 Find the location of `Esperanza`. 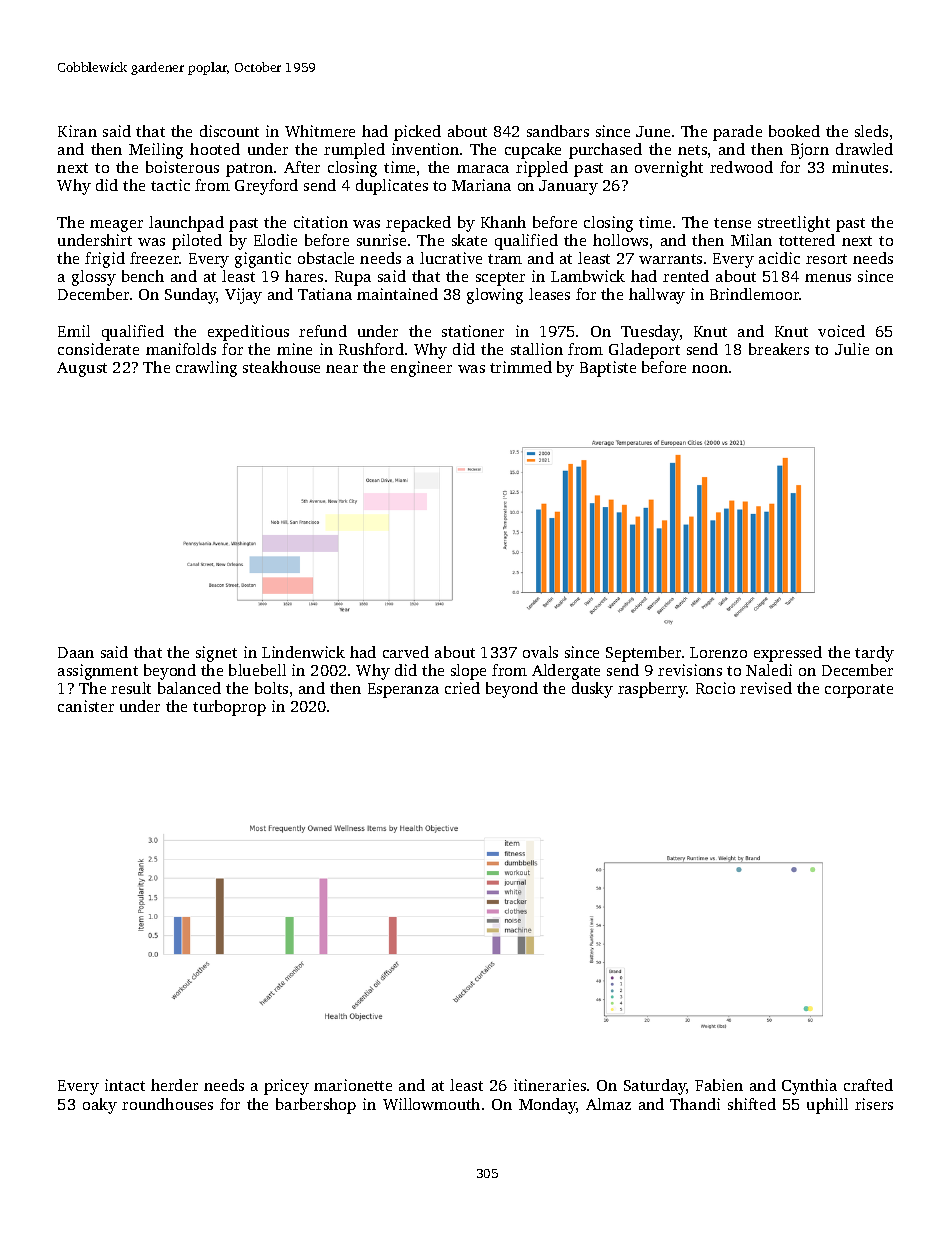

Esperanza is located at coordinates (403, 690).
